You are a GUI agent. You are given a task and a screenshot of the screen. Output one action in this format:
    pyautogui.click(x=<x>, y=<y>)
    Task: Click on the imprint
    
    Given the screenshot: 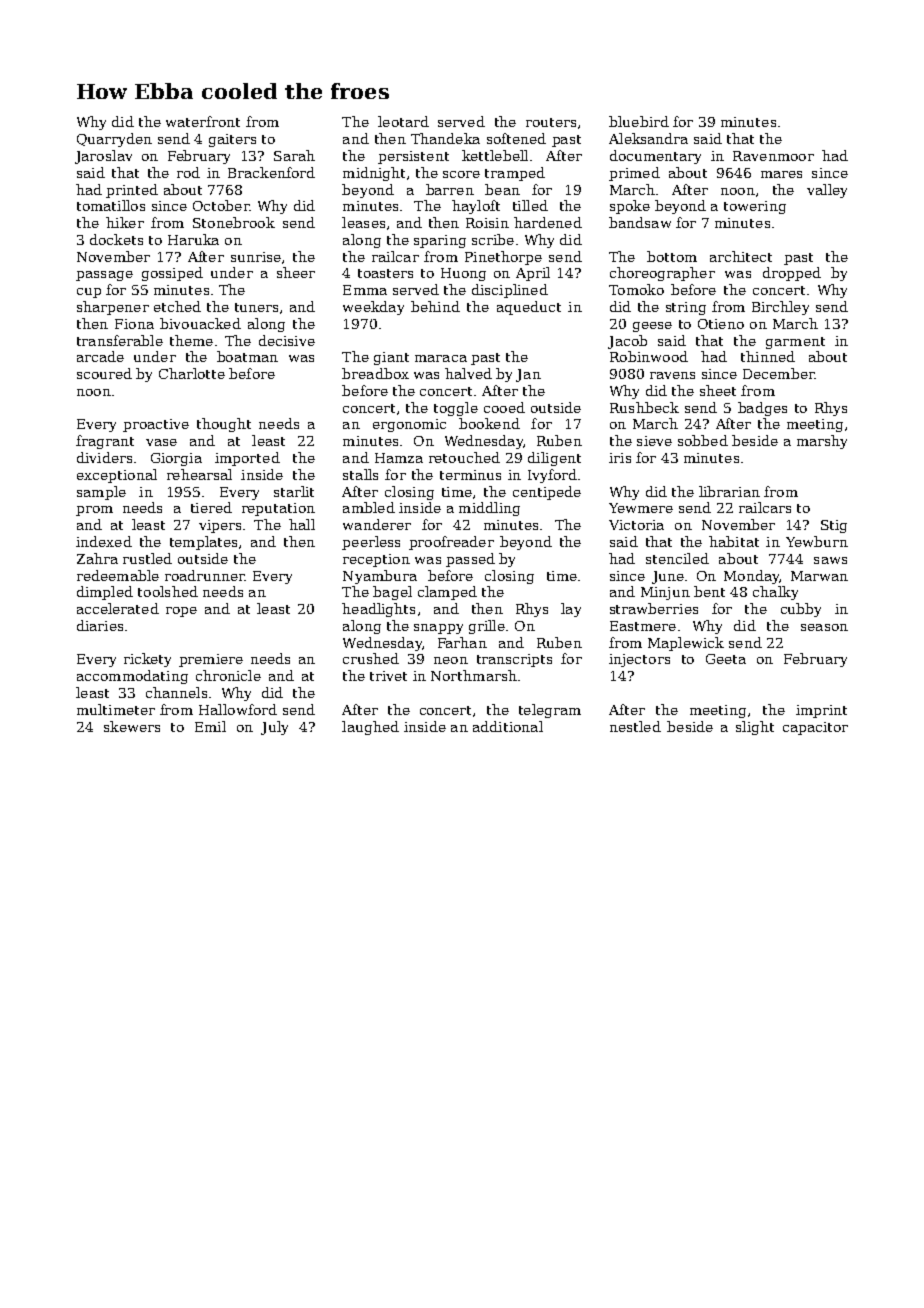 What is the action you would take?
    pyautogui.click(x=821, y=711)
